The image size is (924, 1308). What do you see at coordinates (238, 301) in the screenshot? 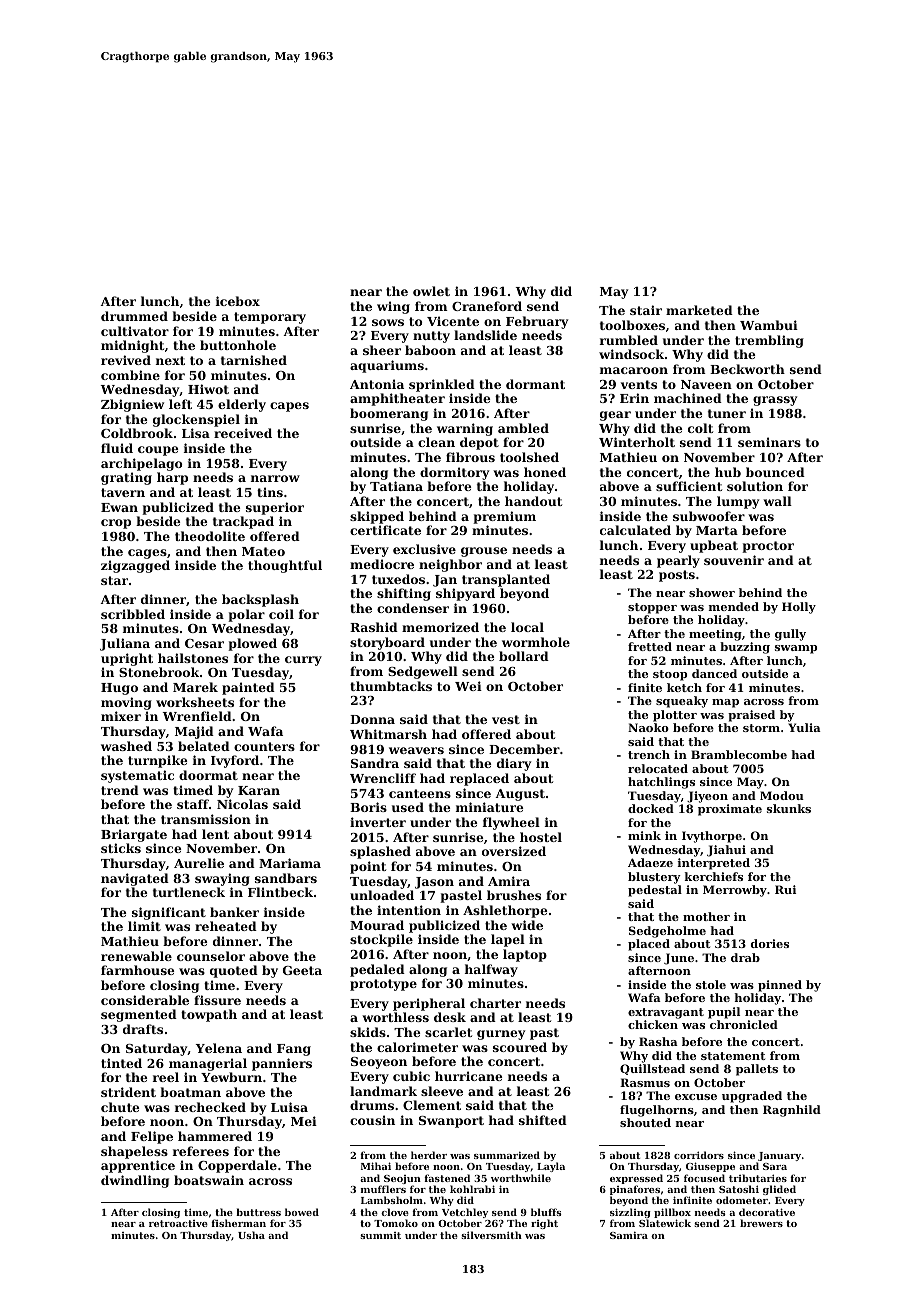
I see `icebox` at bounding box center [238, 301].
